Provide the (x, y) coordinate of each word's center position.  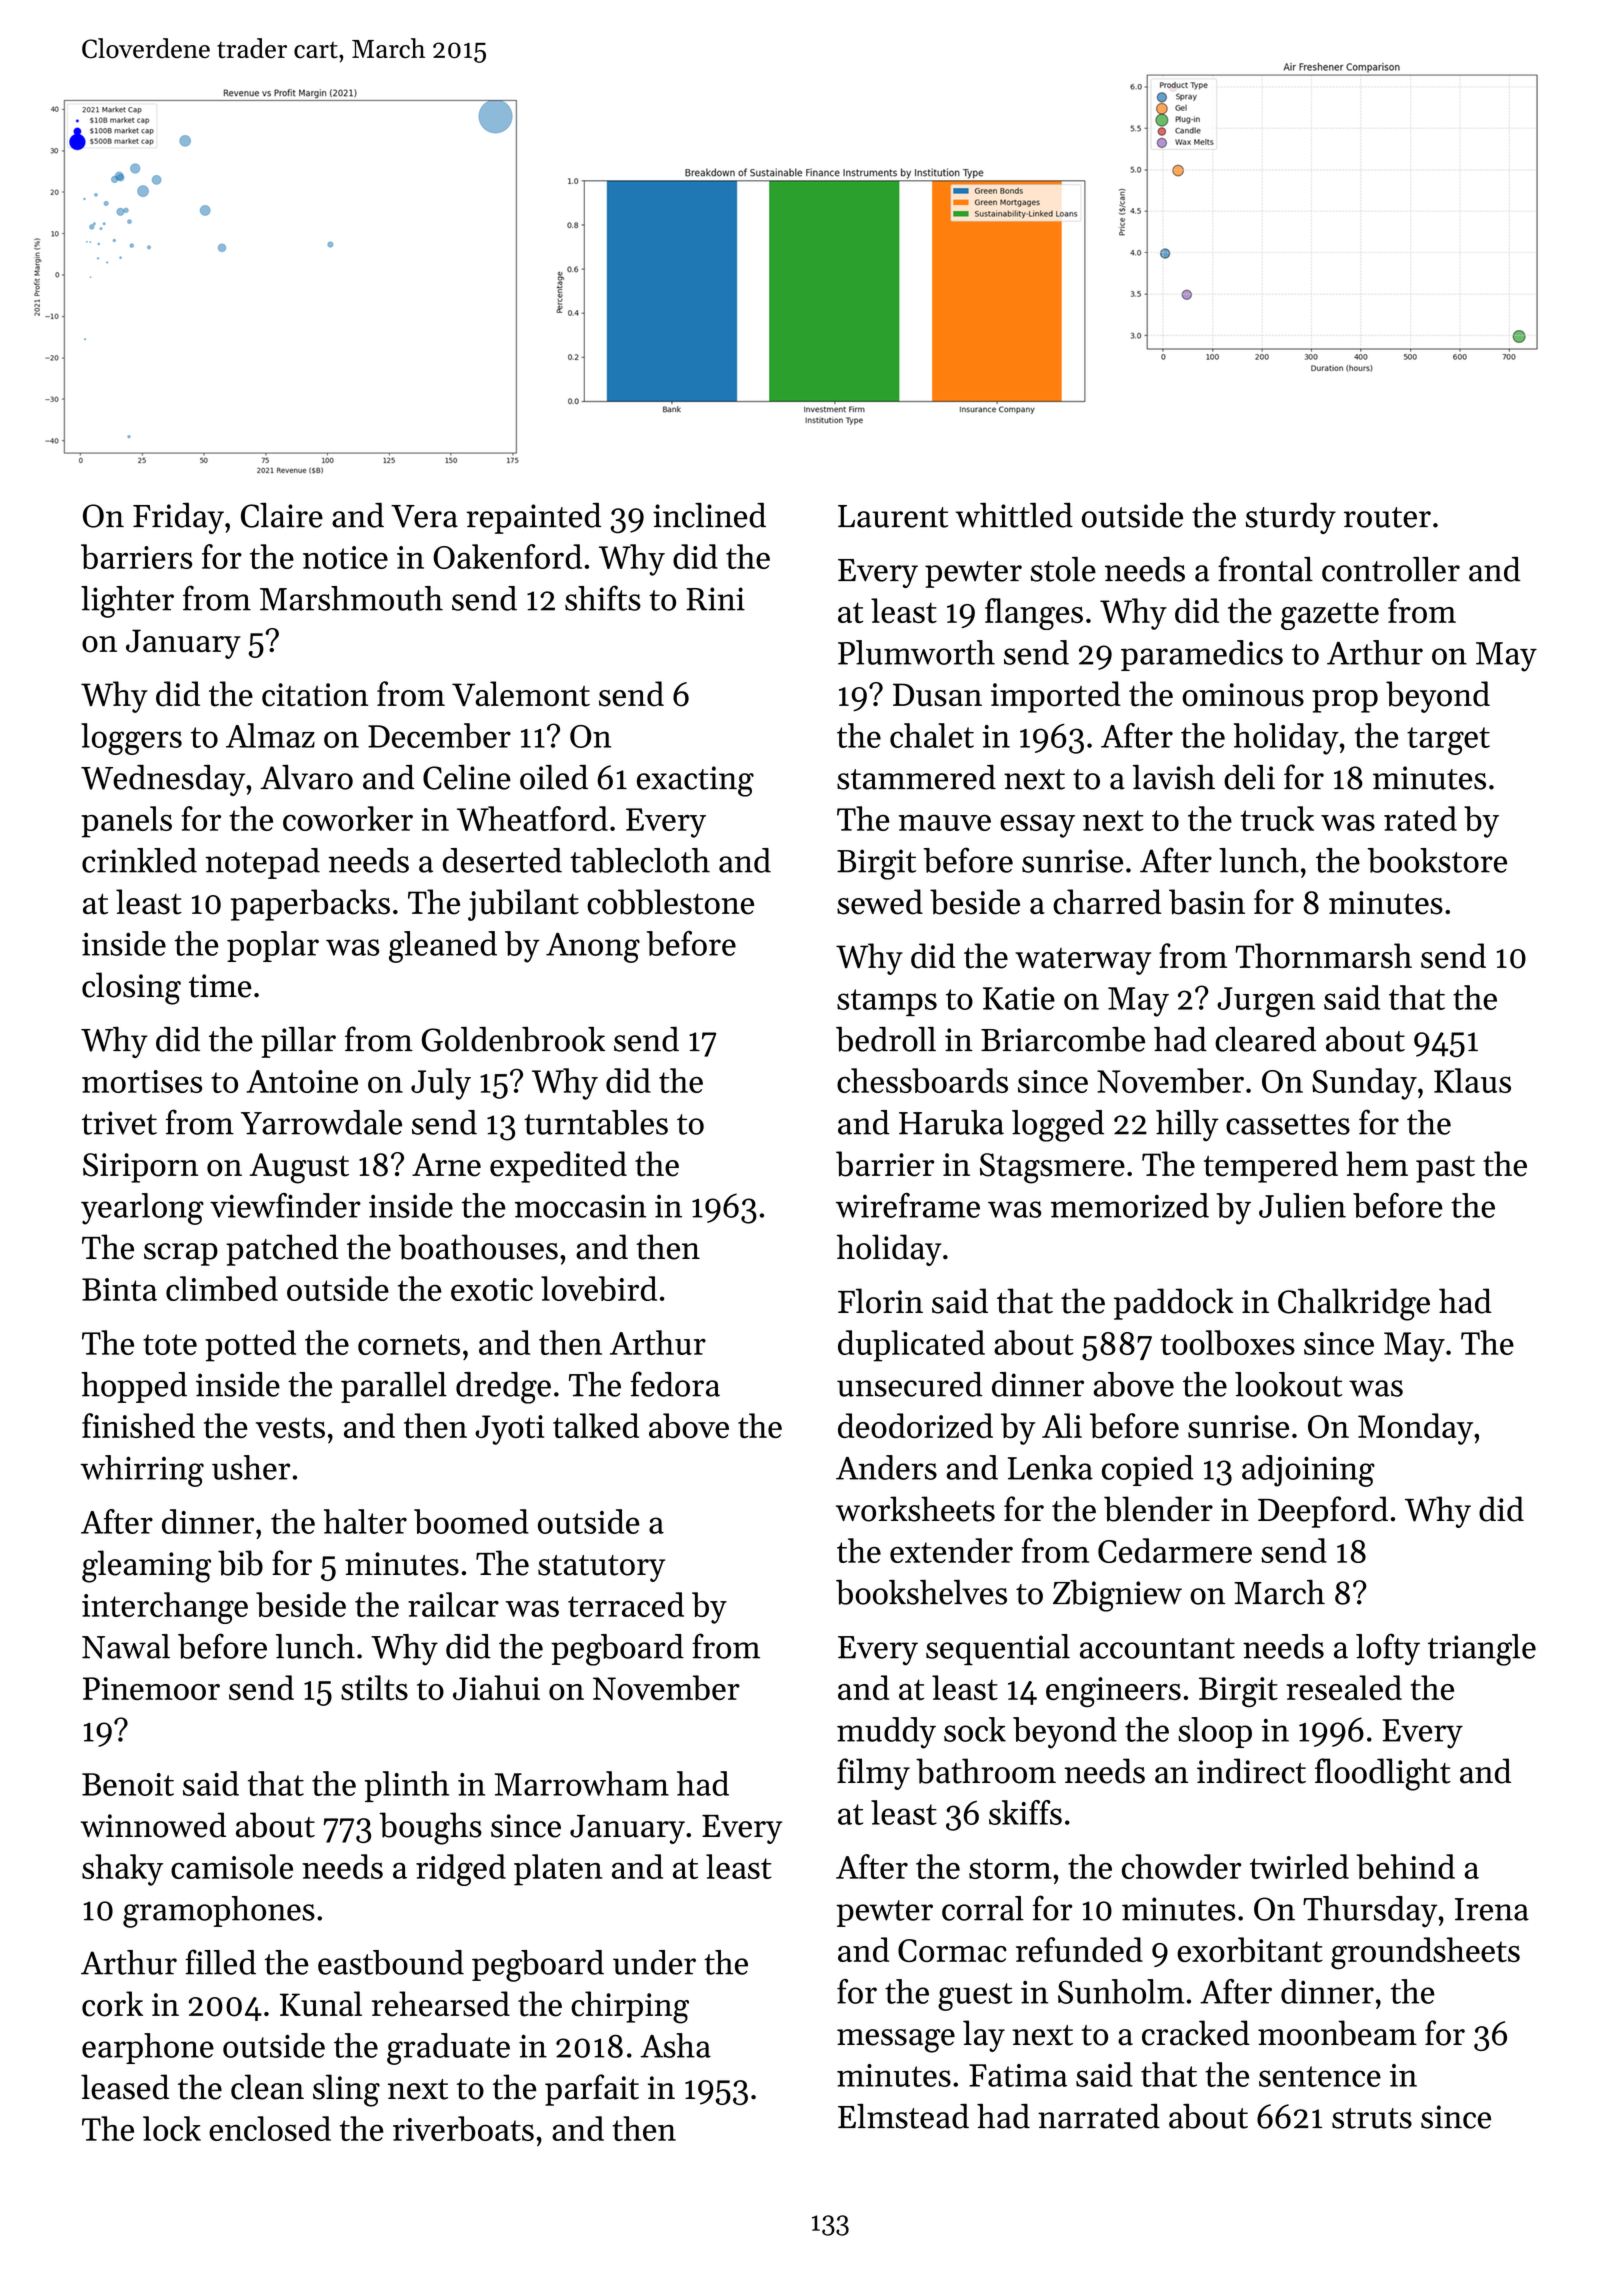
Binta (119, 1289)
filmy (873, 1774)
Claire (282, 515)
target (1448, 741)
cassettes (1288, 1124)
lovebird (599, 1288)
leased (125, 2087)
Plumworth (916, 652)
